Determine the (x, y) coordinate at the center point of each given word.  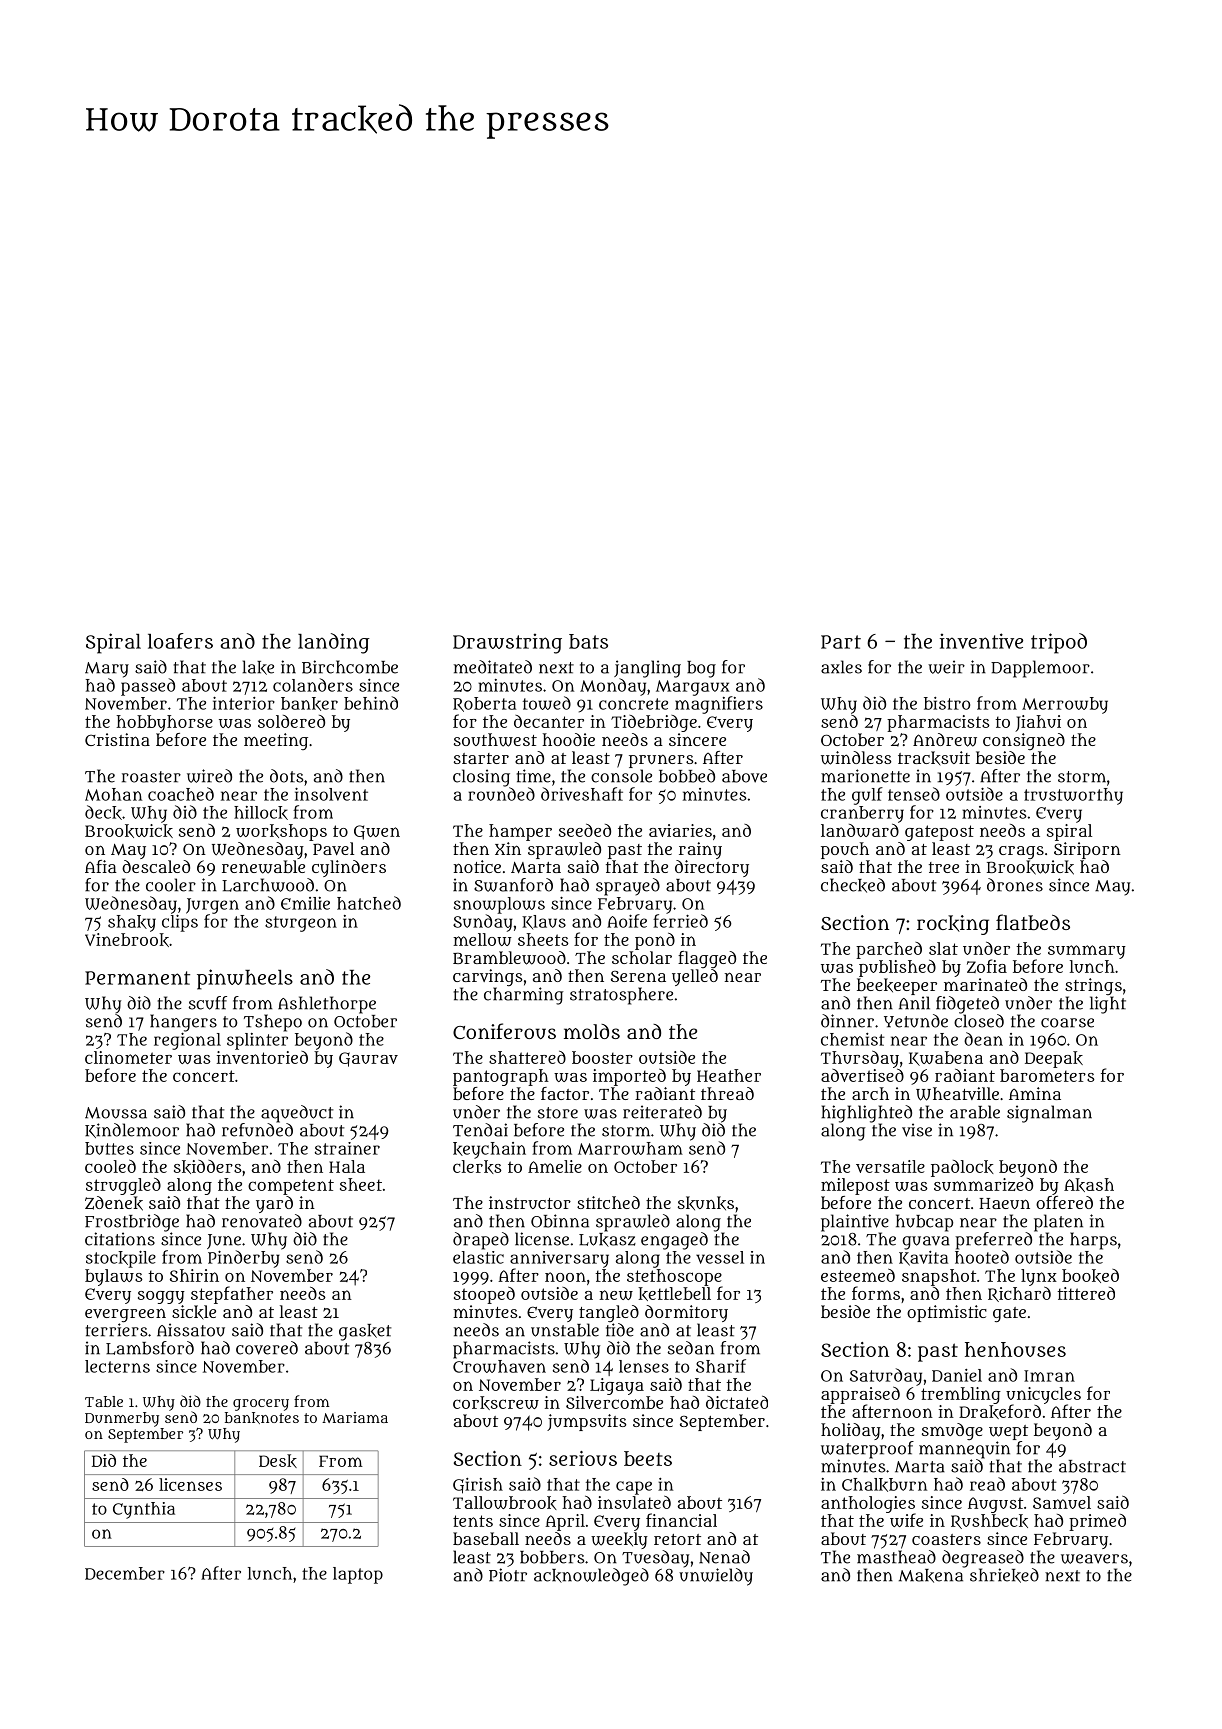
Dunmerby (122, 1419)
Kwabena (946, 1058)
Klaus (544, 922)
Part (841, 642)
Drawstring (507, 643)
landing (334, 643)
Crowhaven (499, 1366)
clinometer (128, 1057)
